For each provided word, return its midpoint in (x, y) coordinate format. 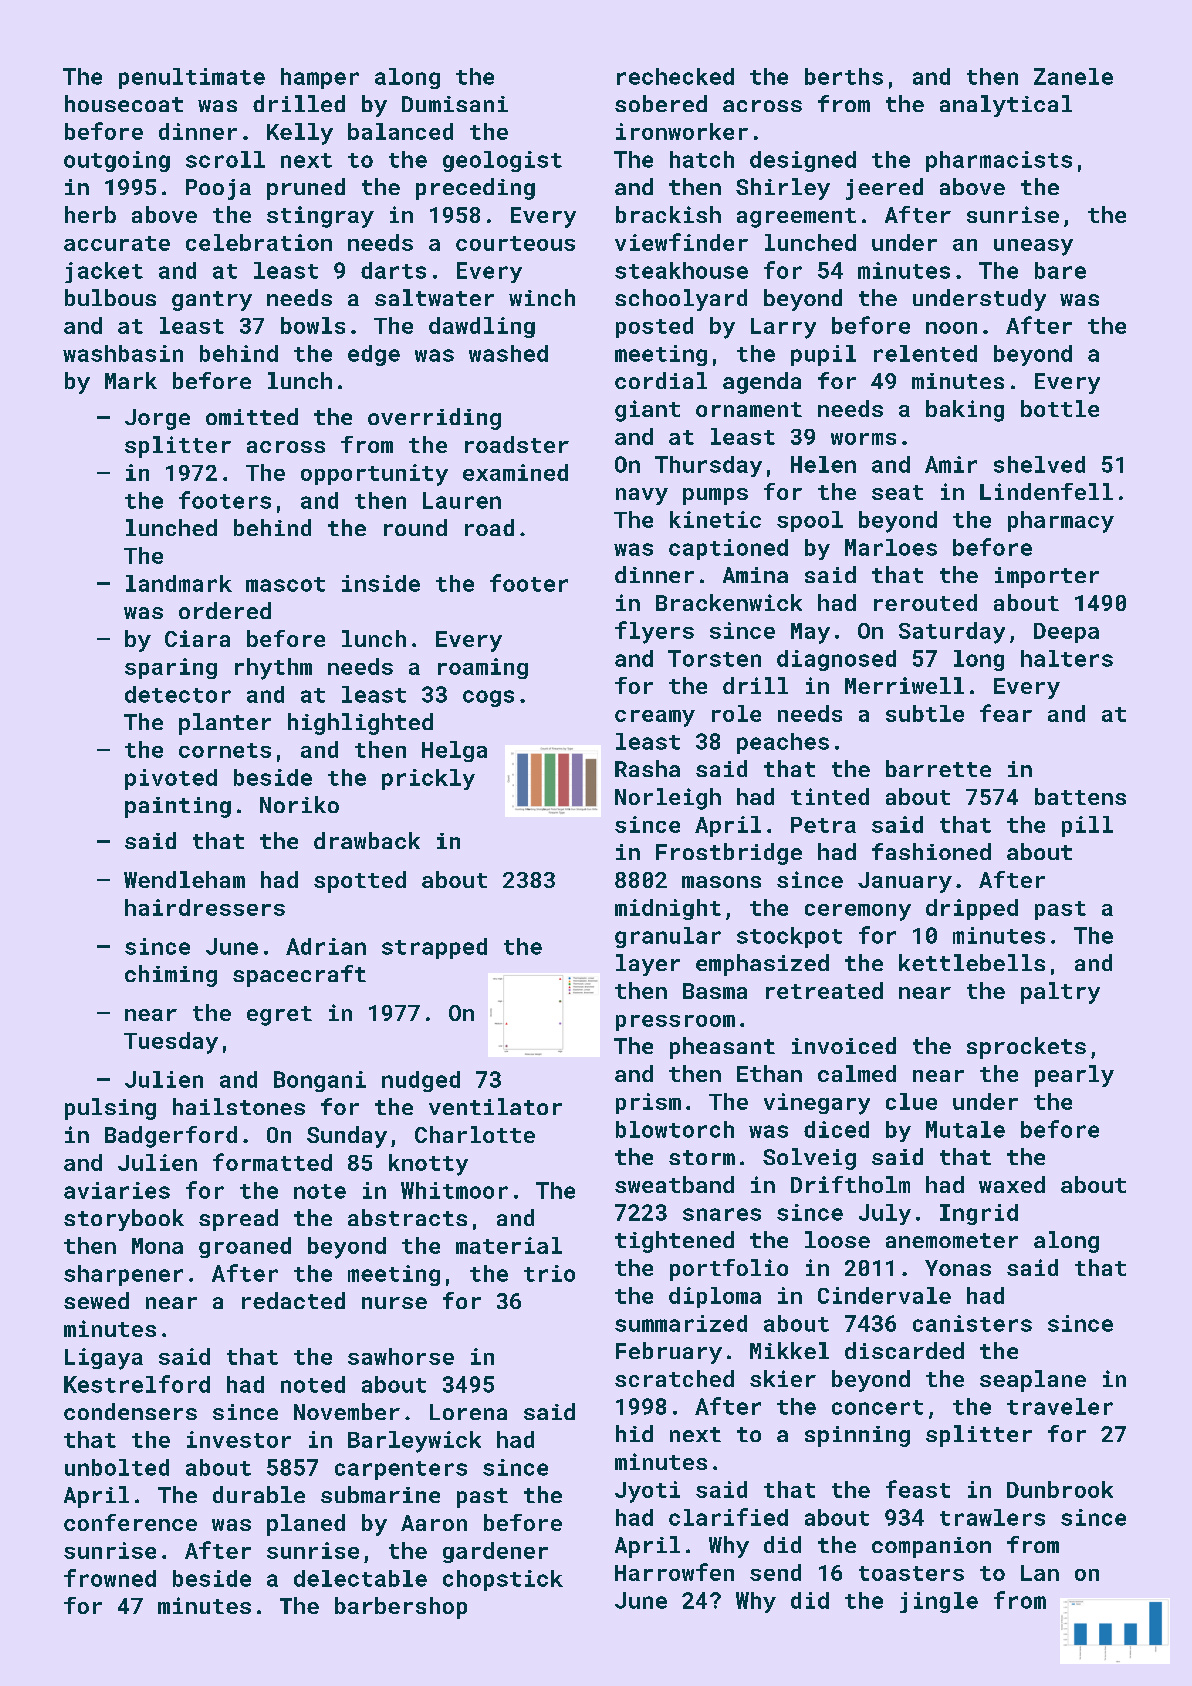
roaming (483, 668)
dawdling (482, 327)
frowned (110, 1578)
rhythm (273, 669)
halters (1067, 658)
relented (925, 353)
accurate (117, 243)
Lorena (468, 1412)
